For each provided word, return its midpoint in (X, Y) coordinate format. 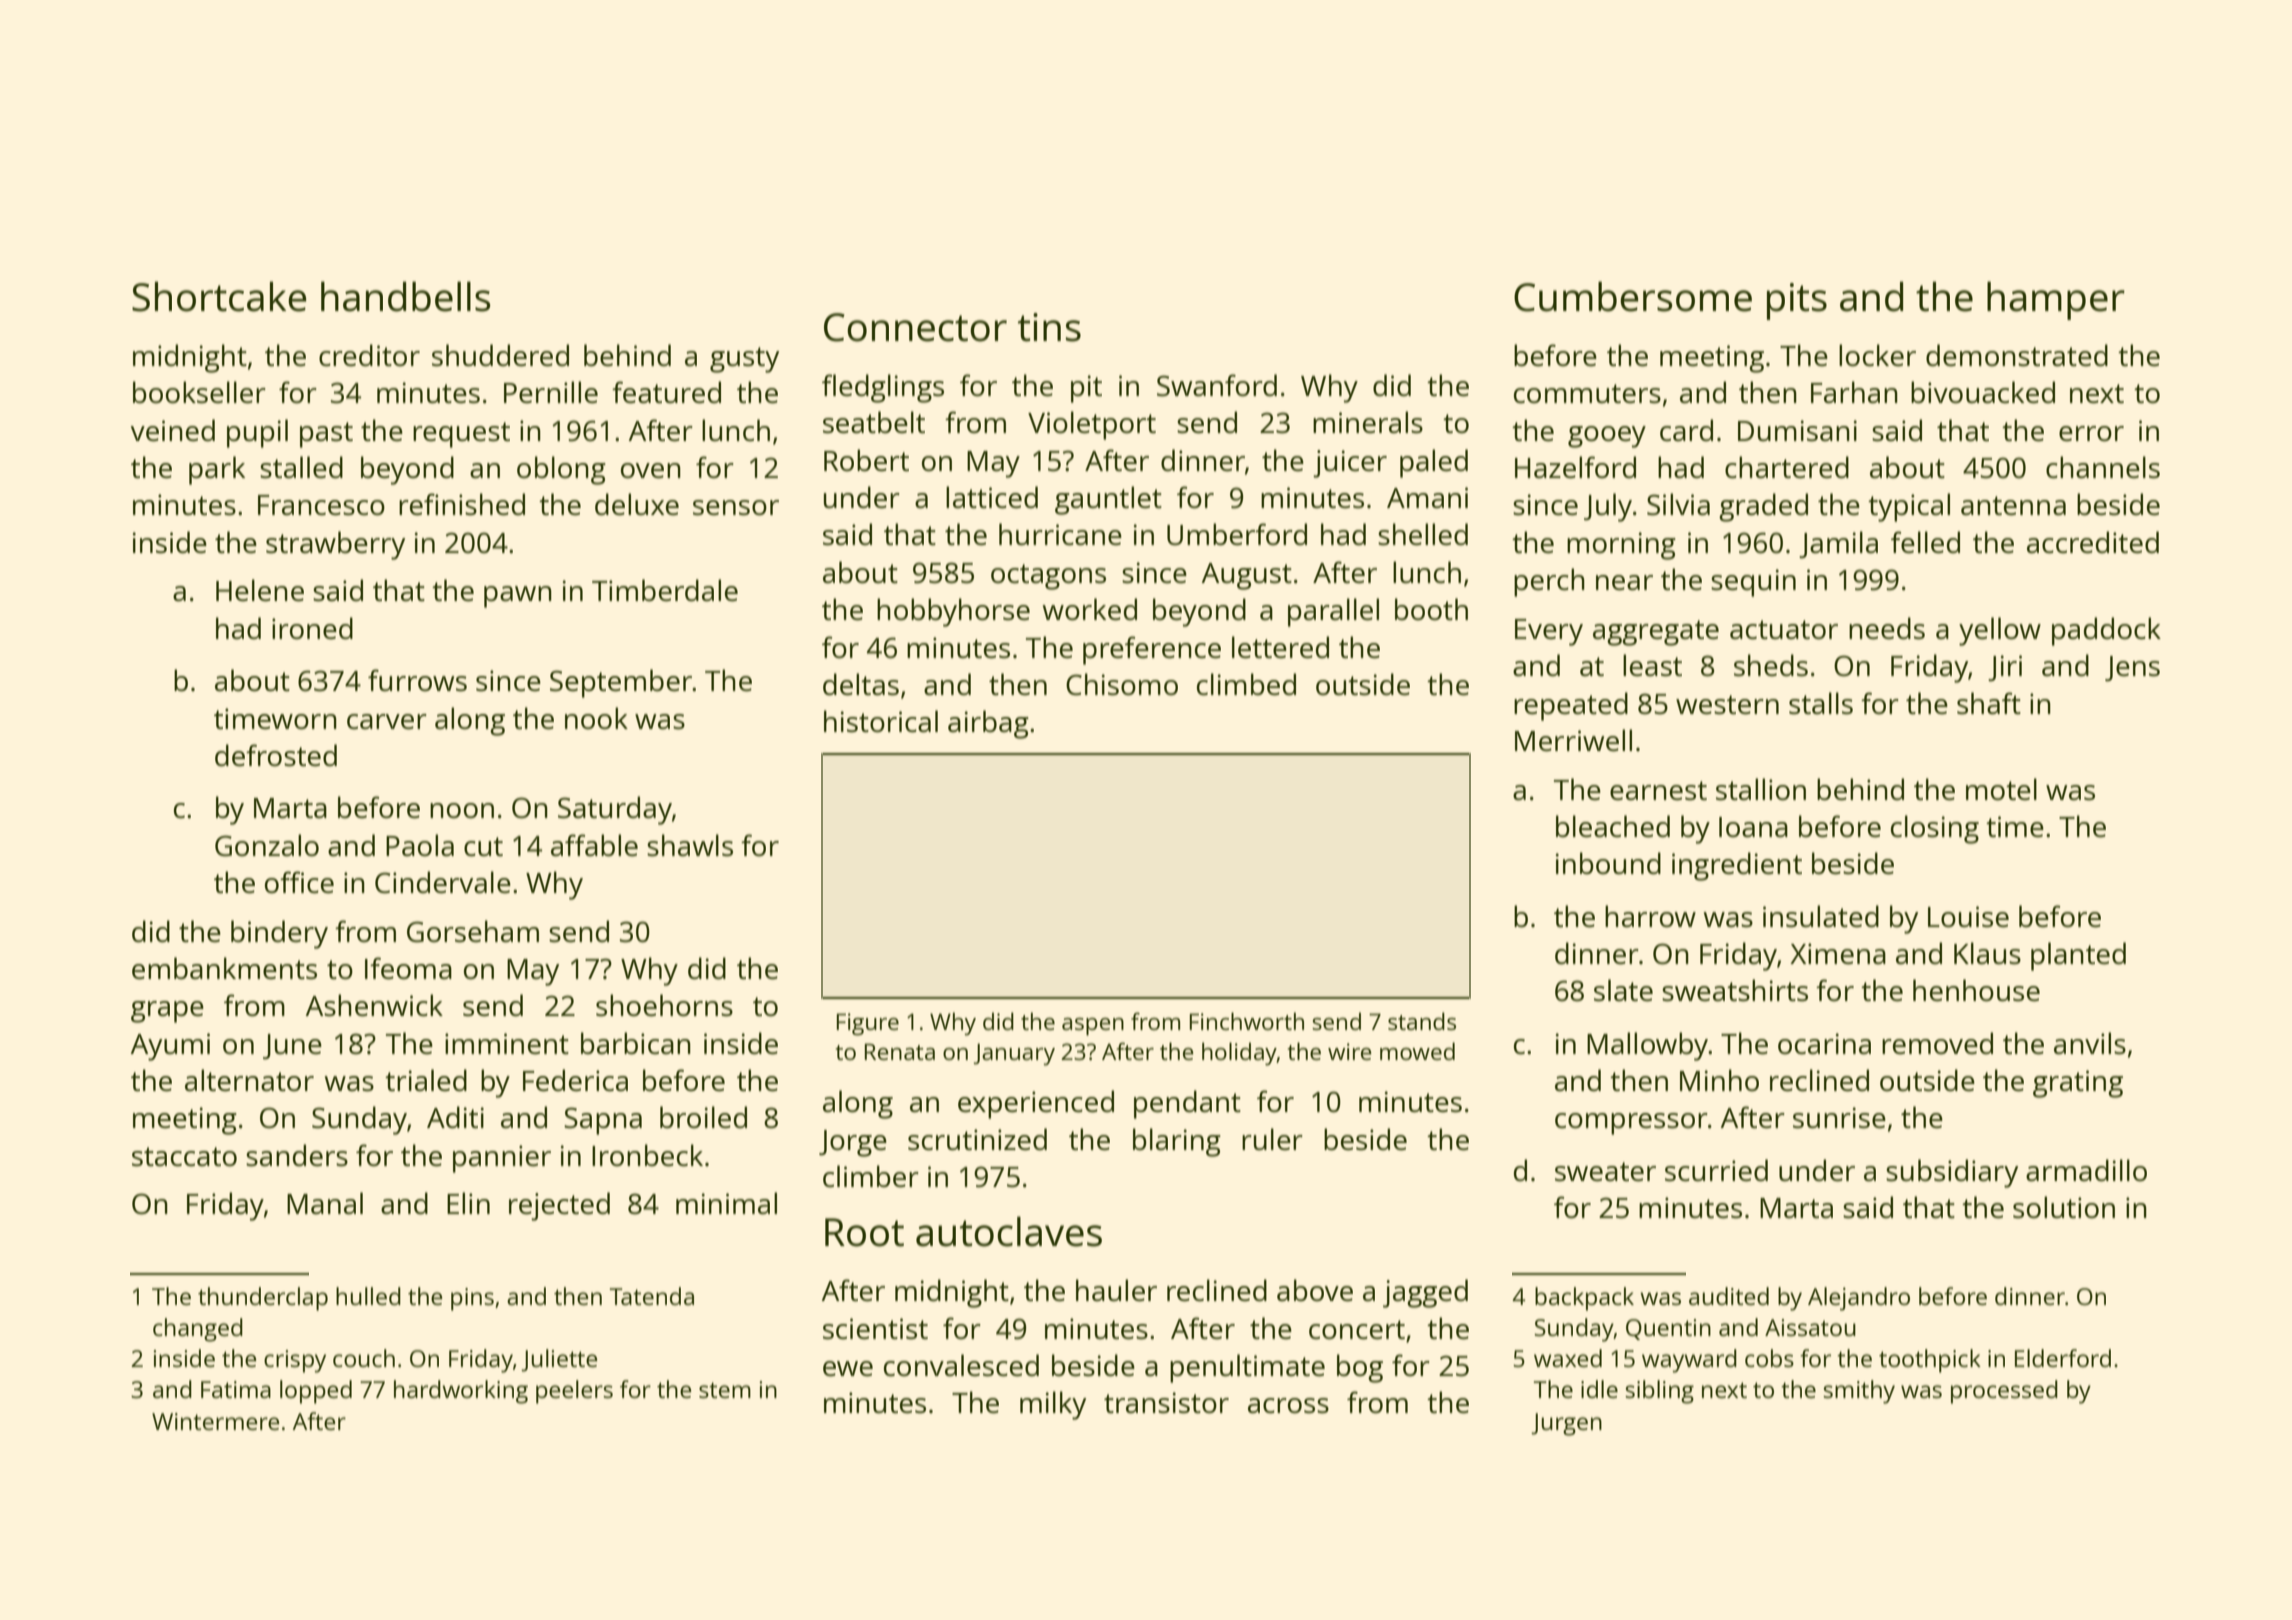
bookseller (199, 392)
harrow (1650, 916)
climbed (1246, 684)
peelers (574, 1392)
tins (1049, 327)
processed (2004, 1392)
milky (1053, 1405)
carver (387, 721)
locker (1877, 355)
